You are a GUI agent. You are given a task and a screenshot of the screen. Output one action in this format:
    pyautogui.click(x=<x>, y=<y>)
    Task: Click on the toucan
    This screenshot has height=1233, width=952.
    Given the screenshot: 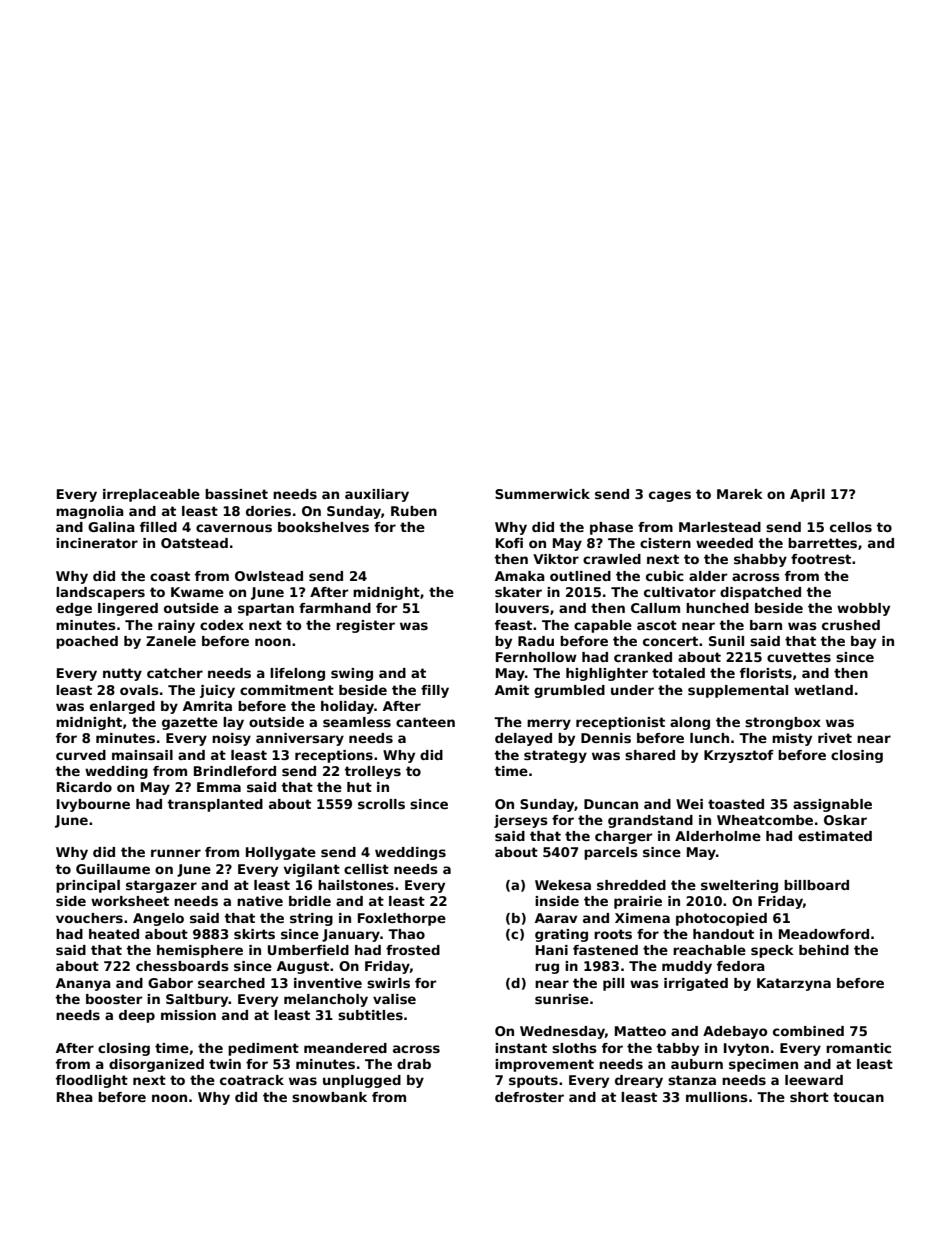 What is the action you would take?
    pyautogui.click(x=858, y=1097)
